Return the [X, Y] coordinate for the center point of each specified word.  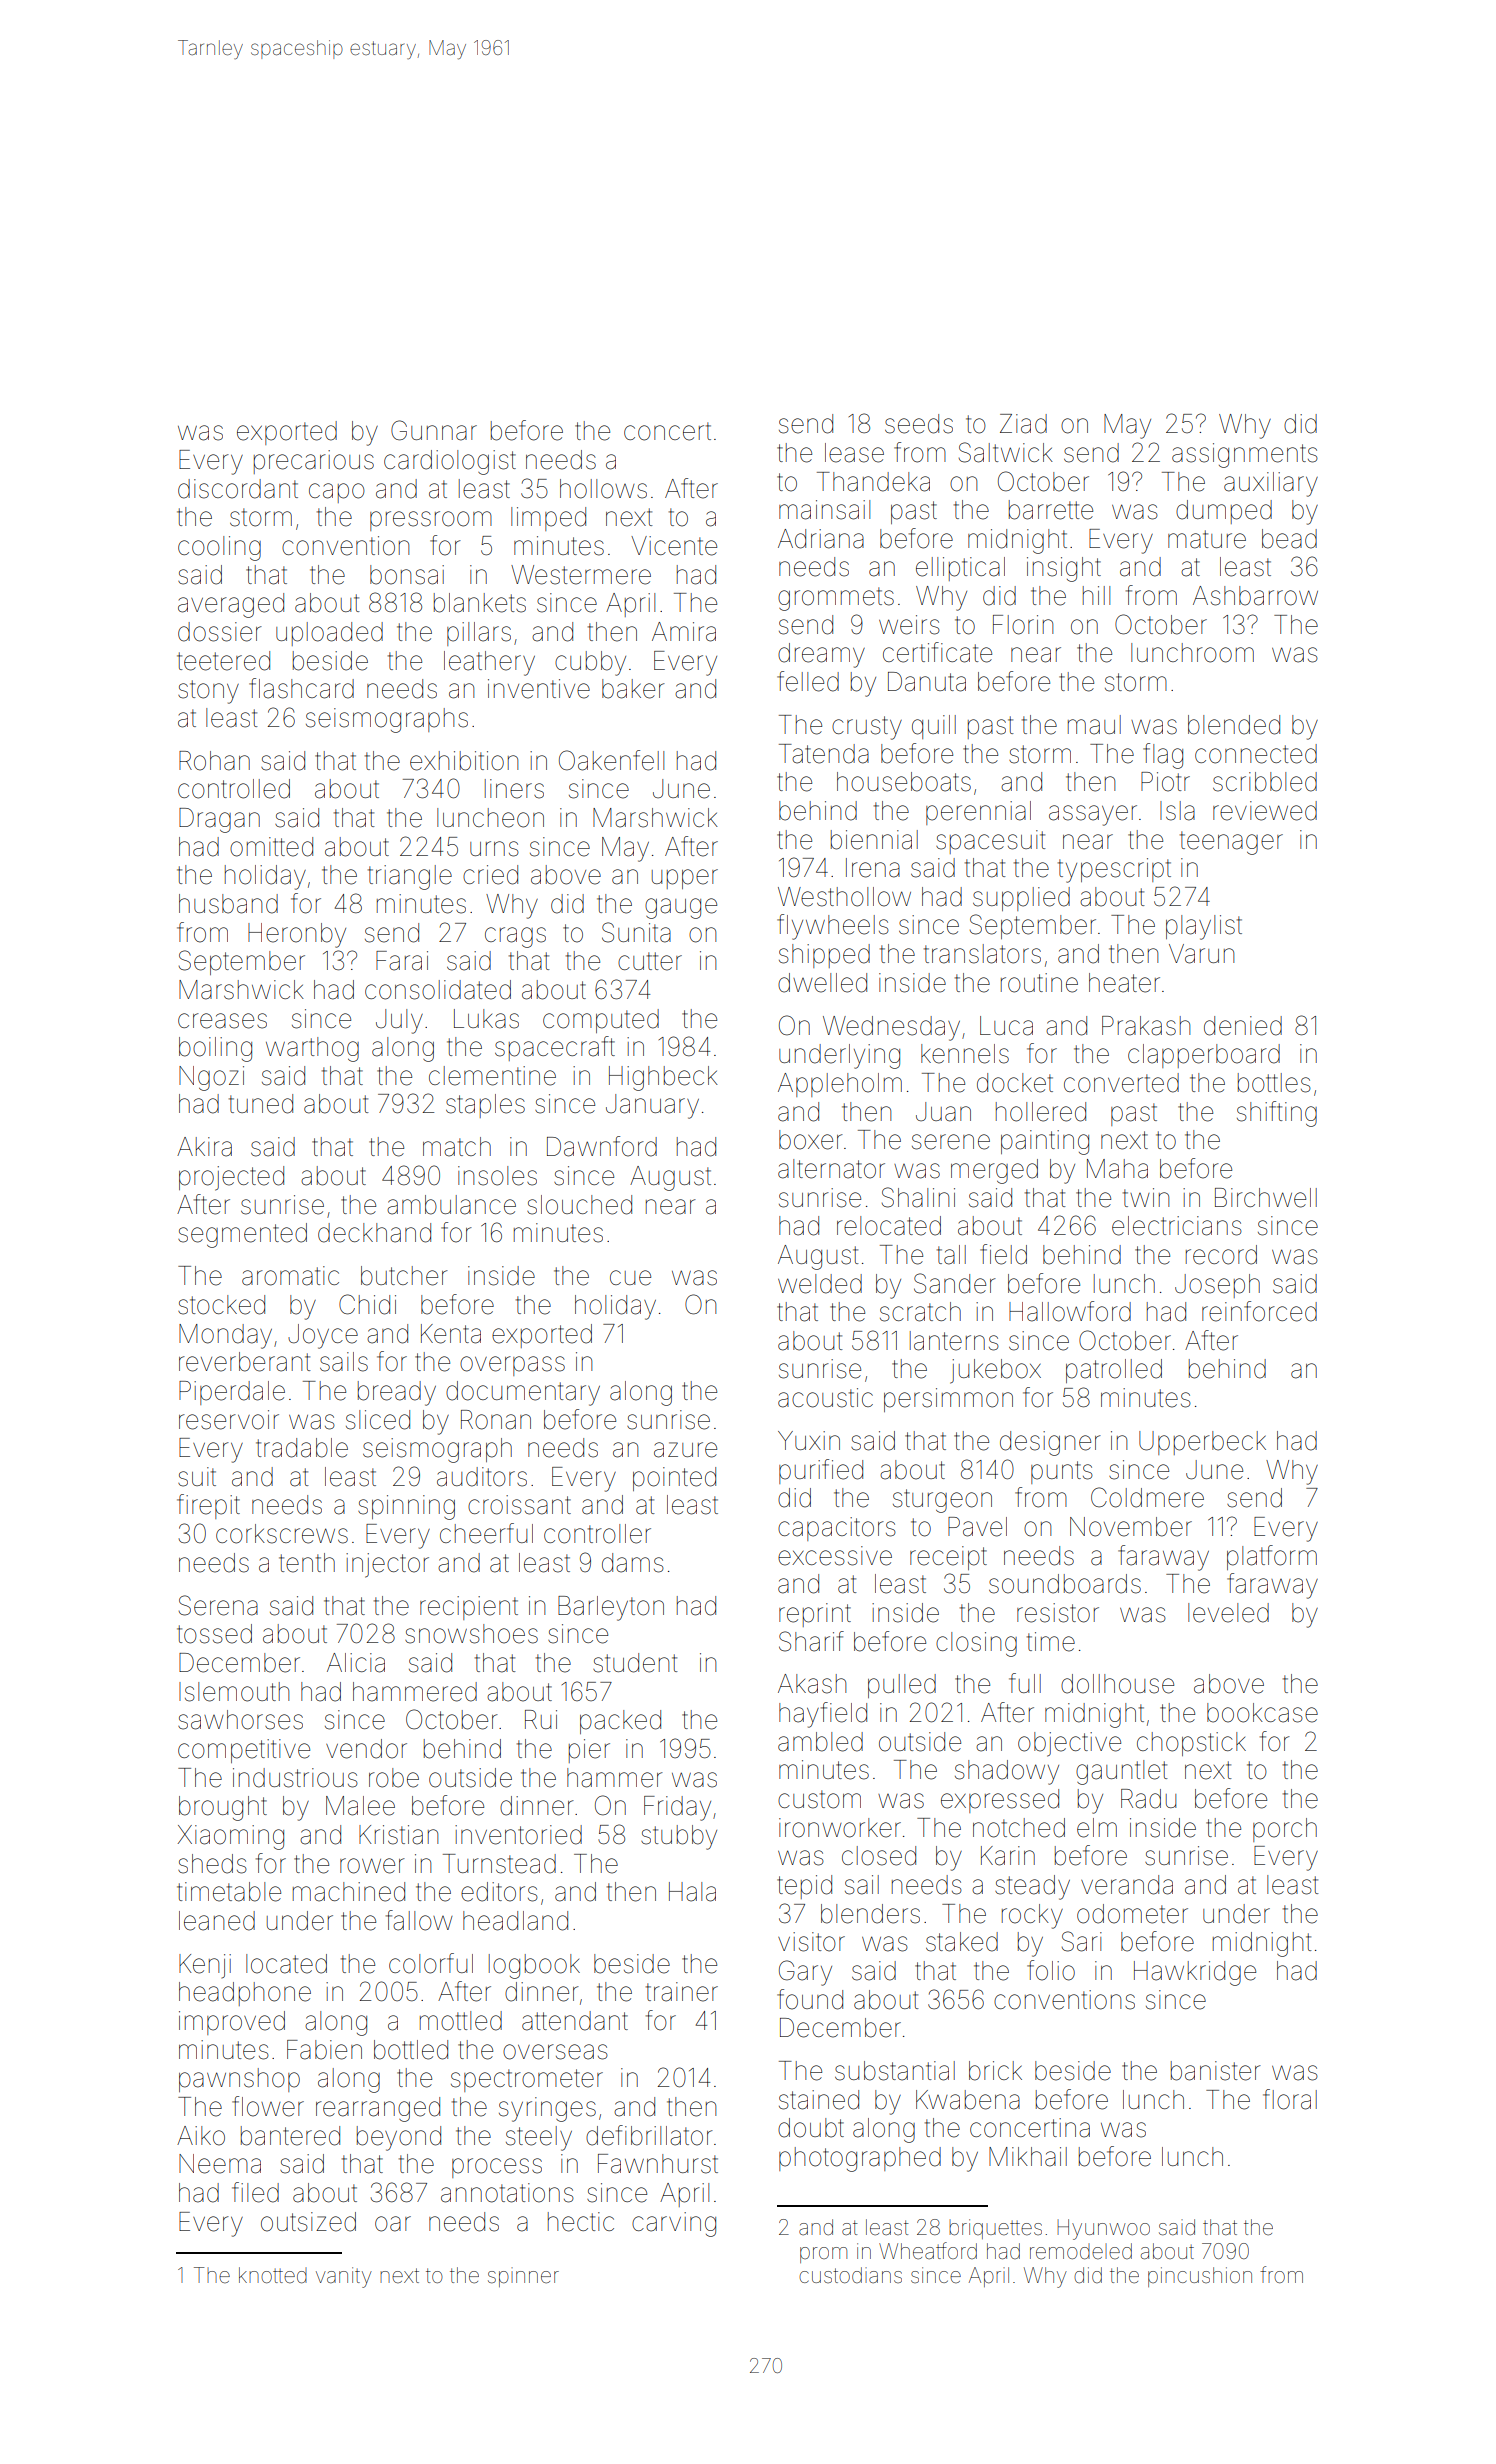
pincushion [1200, 2277]
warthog [312, 1049]
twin [1146, 1197]
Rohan [214, 761]
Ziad [1023, 424]
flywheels [833, 927]
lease [854, 453]
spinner [523, 2277]
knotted [273, 2275]
